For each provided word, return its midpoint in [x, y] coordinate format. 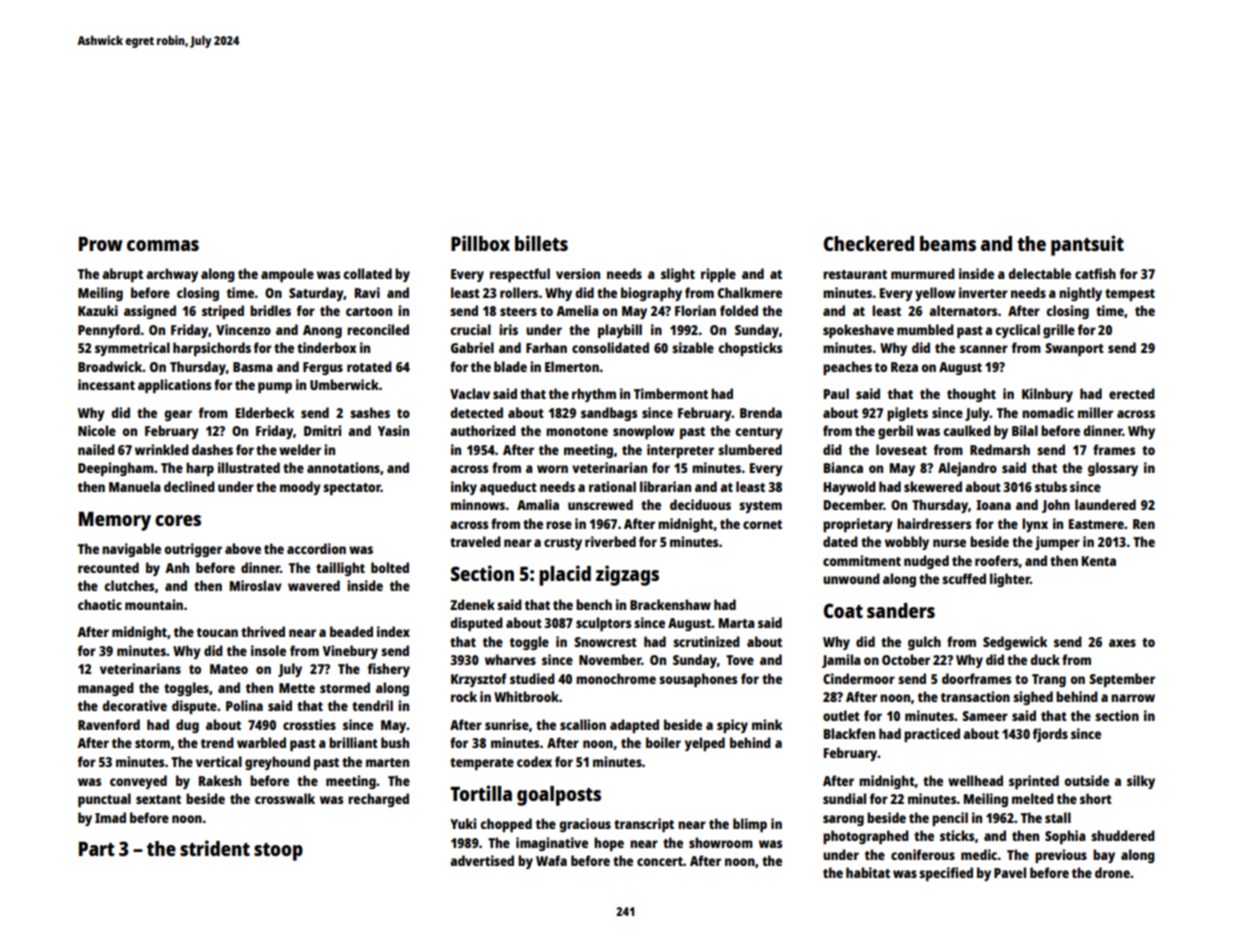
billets [541, 243]
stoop [278, 852]
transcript [644, 825]
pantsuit [1087, 245]
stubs [1051, 486]
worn [552, 469]
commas [163, 245]
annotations [343, 467]
